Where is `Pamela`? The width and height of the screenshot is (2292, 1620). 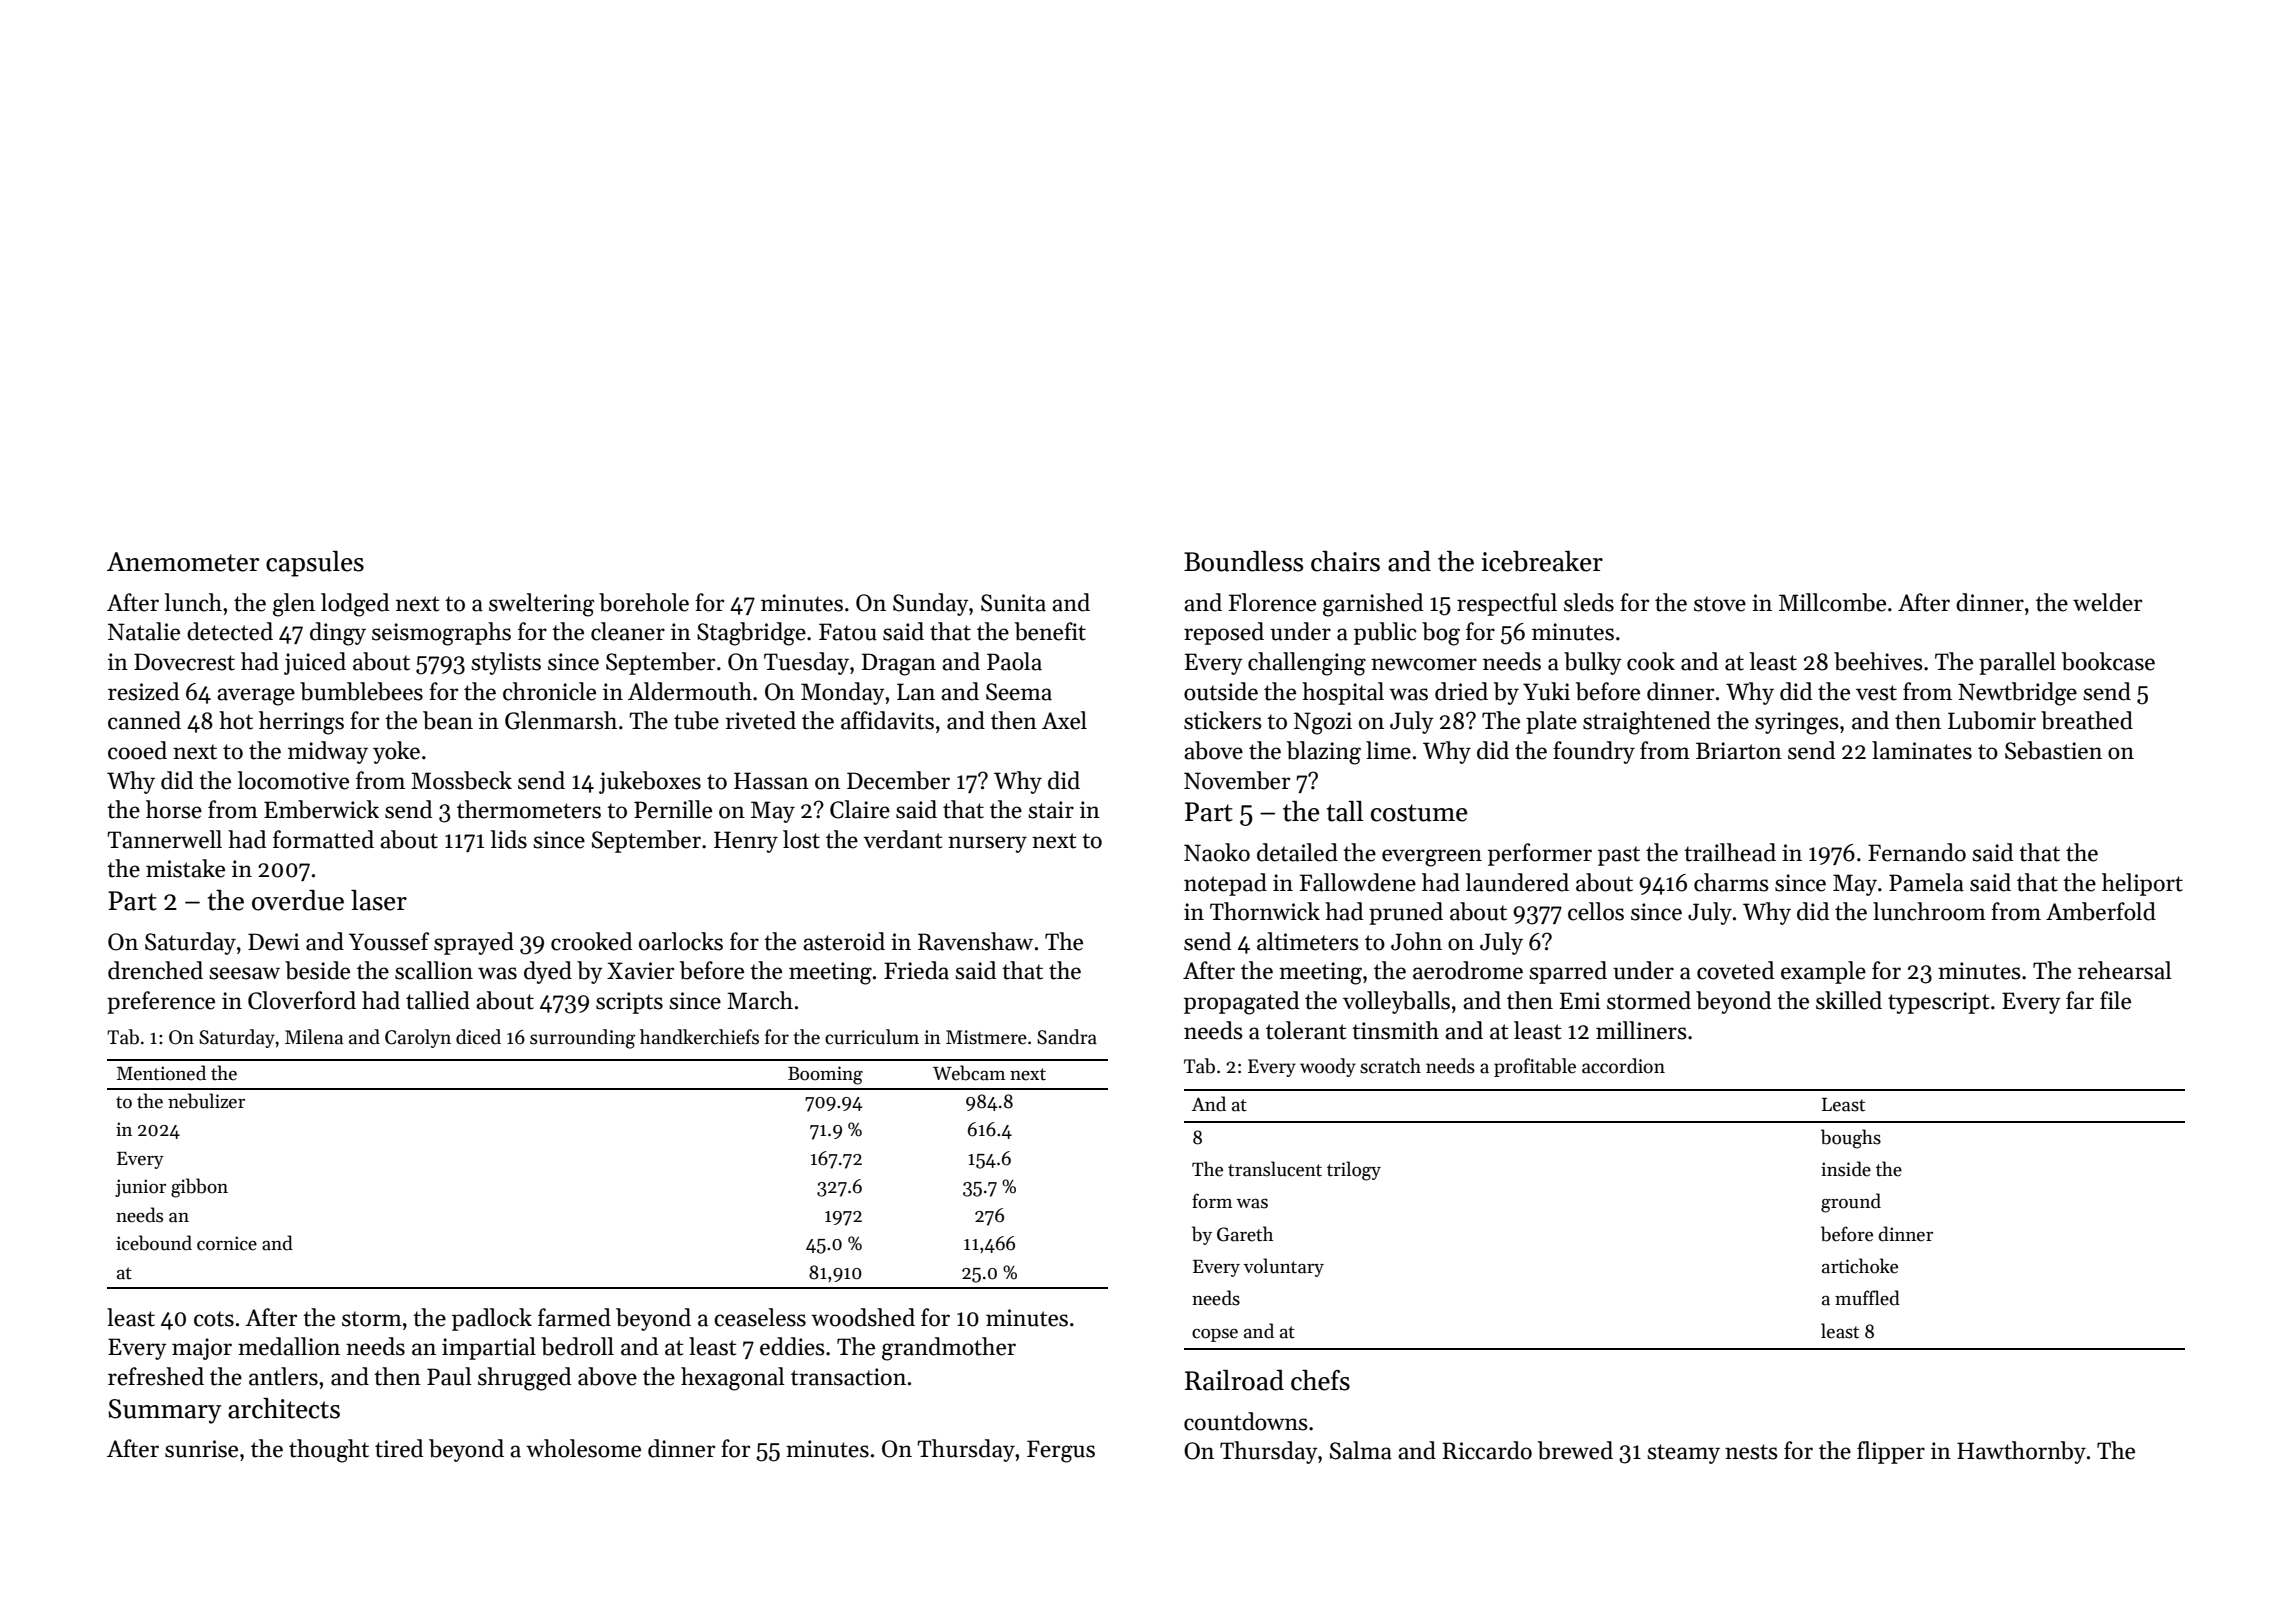 Pamela is located at coordinates (1926, 882).
